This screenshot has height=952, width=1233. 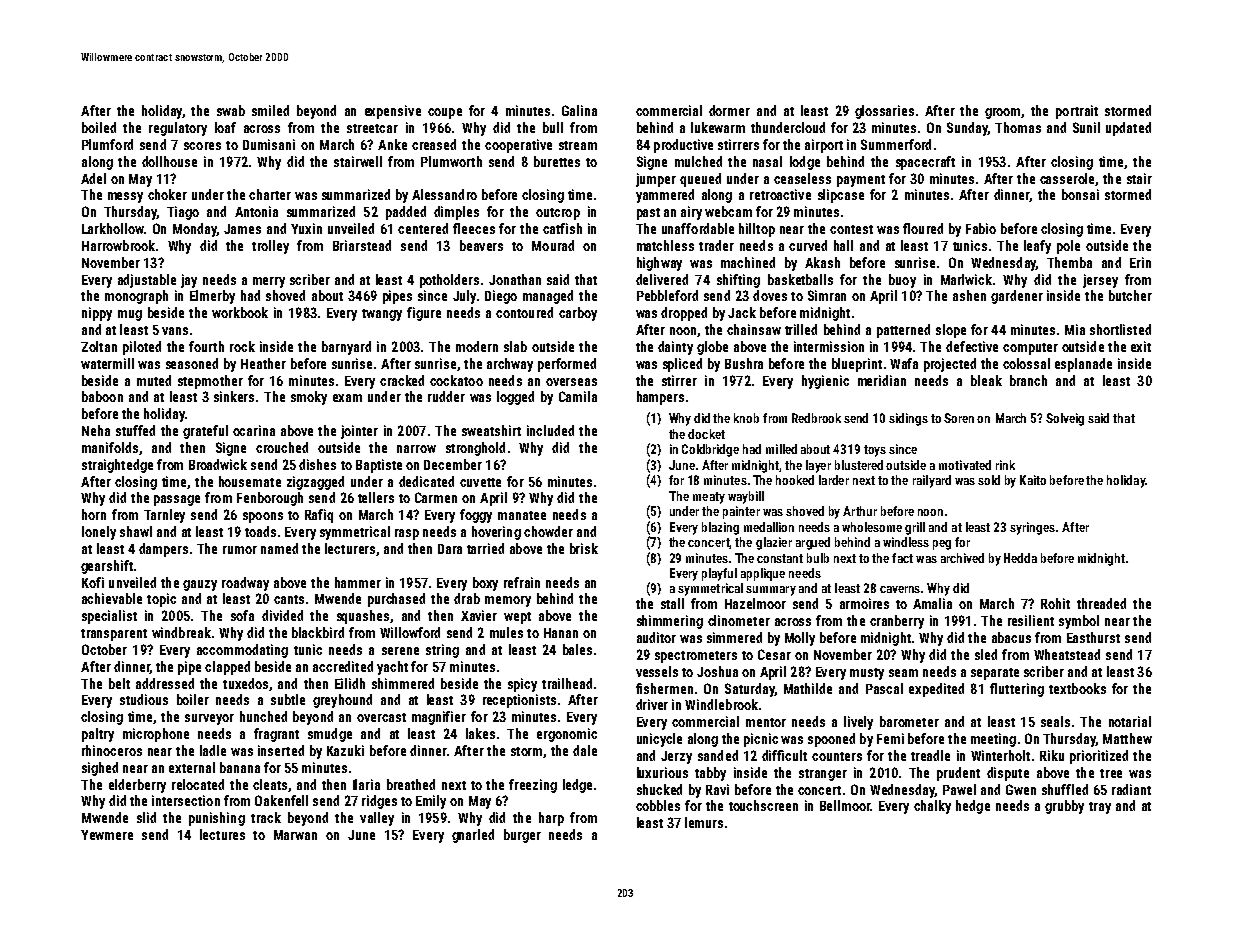 What do you see at coordinates (97, 314) in the screenshot?
I see `nippy` at bounding box center [97, 314].
